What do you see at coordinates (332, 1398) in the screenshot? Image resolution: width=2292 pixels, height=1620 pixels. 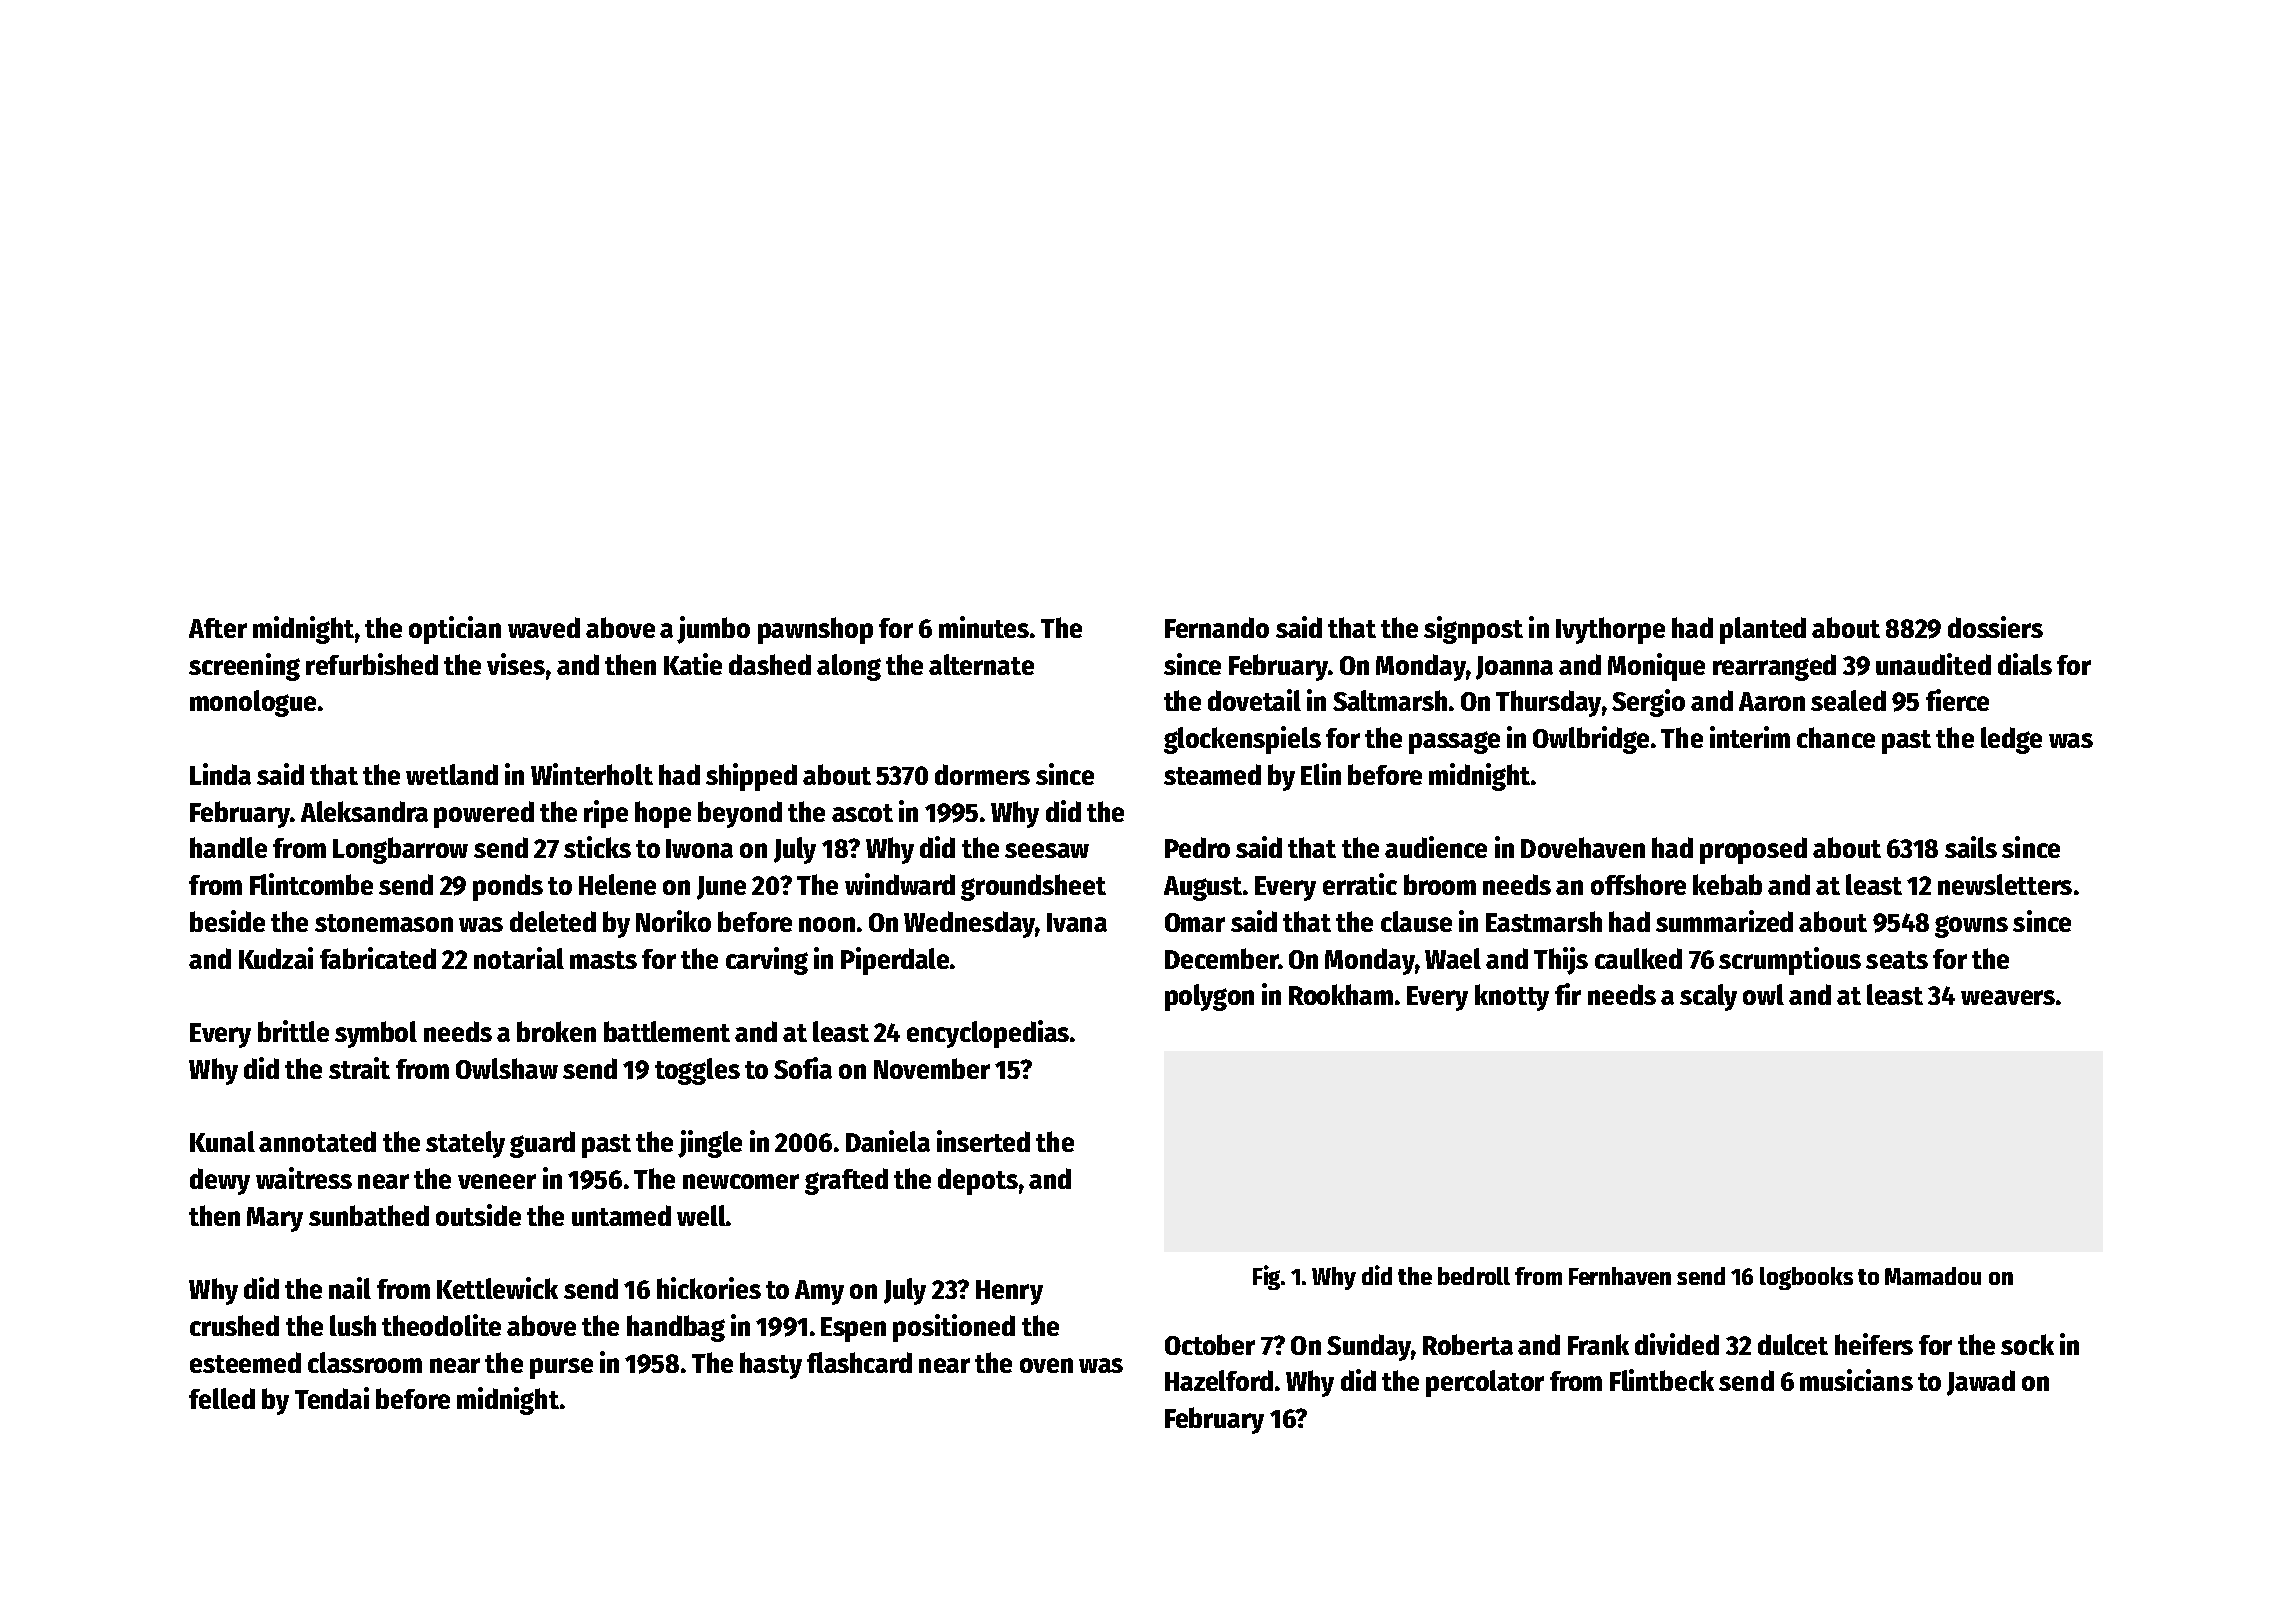 I see `Tendai` at bounding box center [332, 1398].
